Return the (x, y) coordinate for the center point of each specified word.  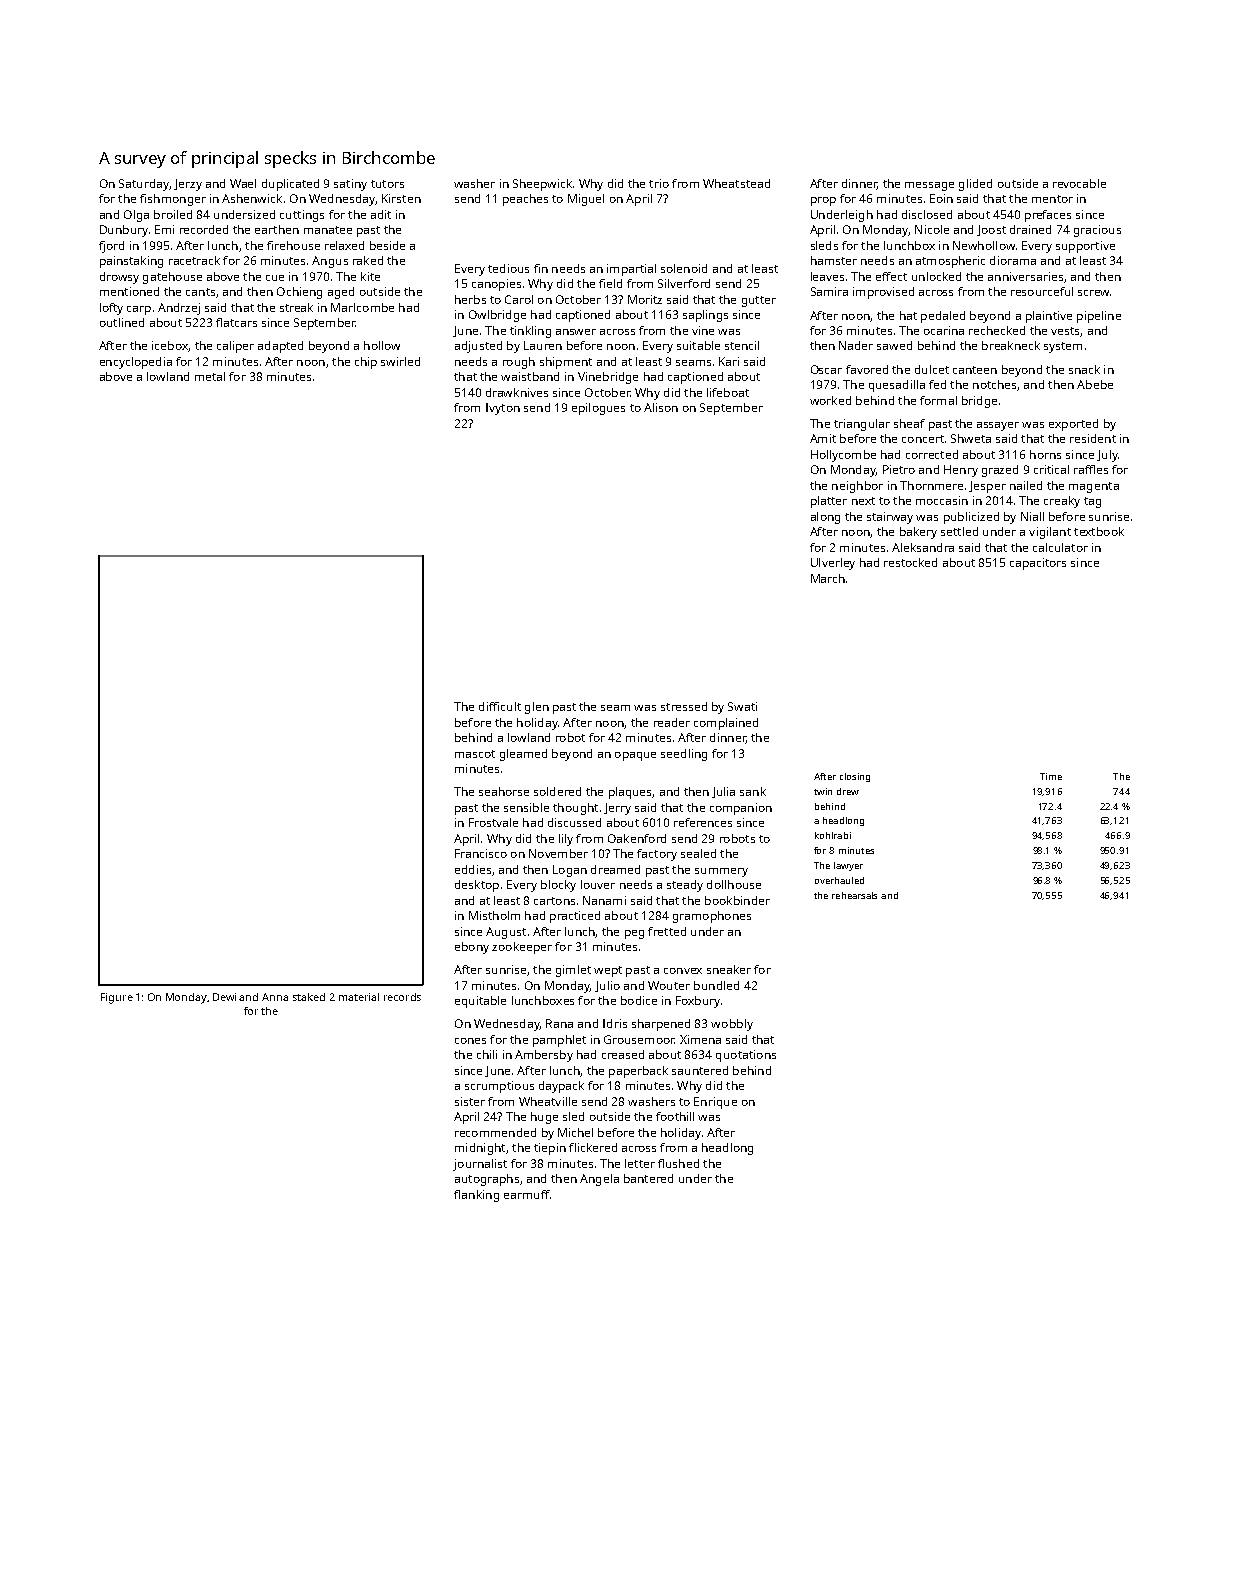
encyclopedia (136, 363)
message (929, 186)
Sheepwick (542, 185)
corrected (932, 454)
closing (855, 777)
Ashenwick (252, 198)
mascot (475, 754)
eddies (473, 869)
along (825, 518)
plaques (630, 793)
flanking (476, 1196)
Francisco (481, 853)
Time (1051, 776)
